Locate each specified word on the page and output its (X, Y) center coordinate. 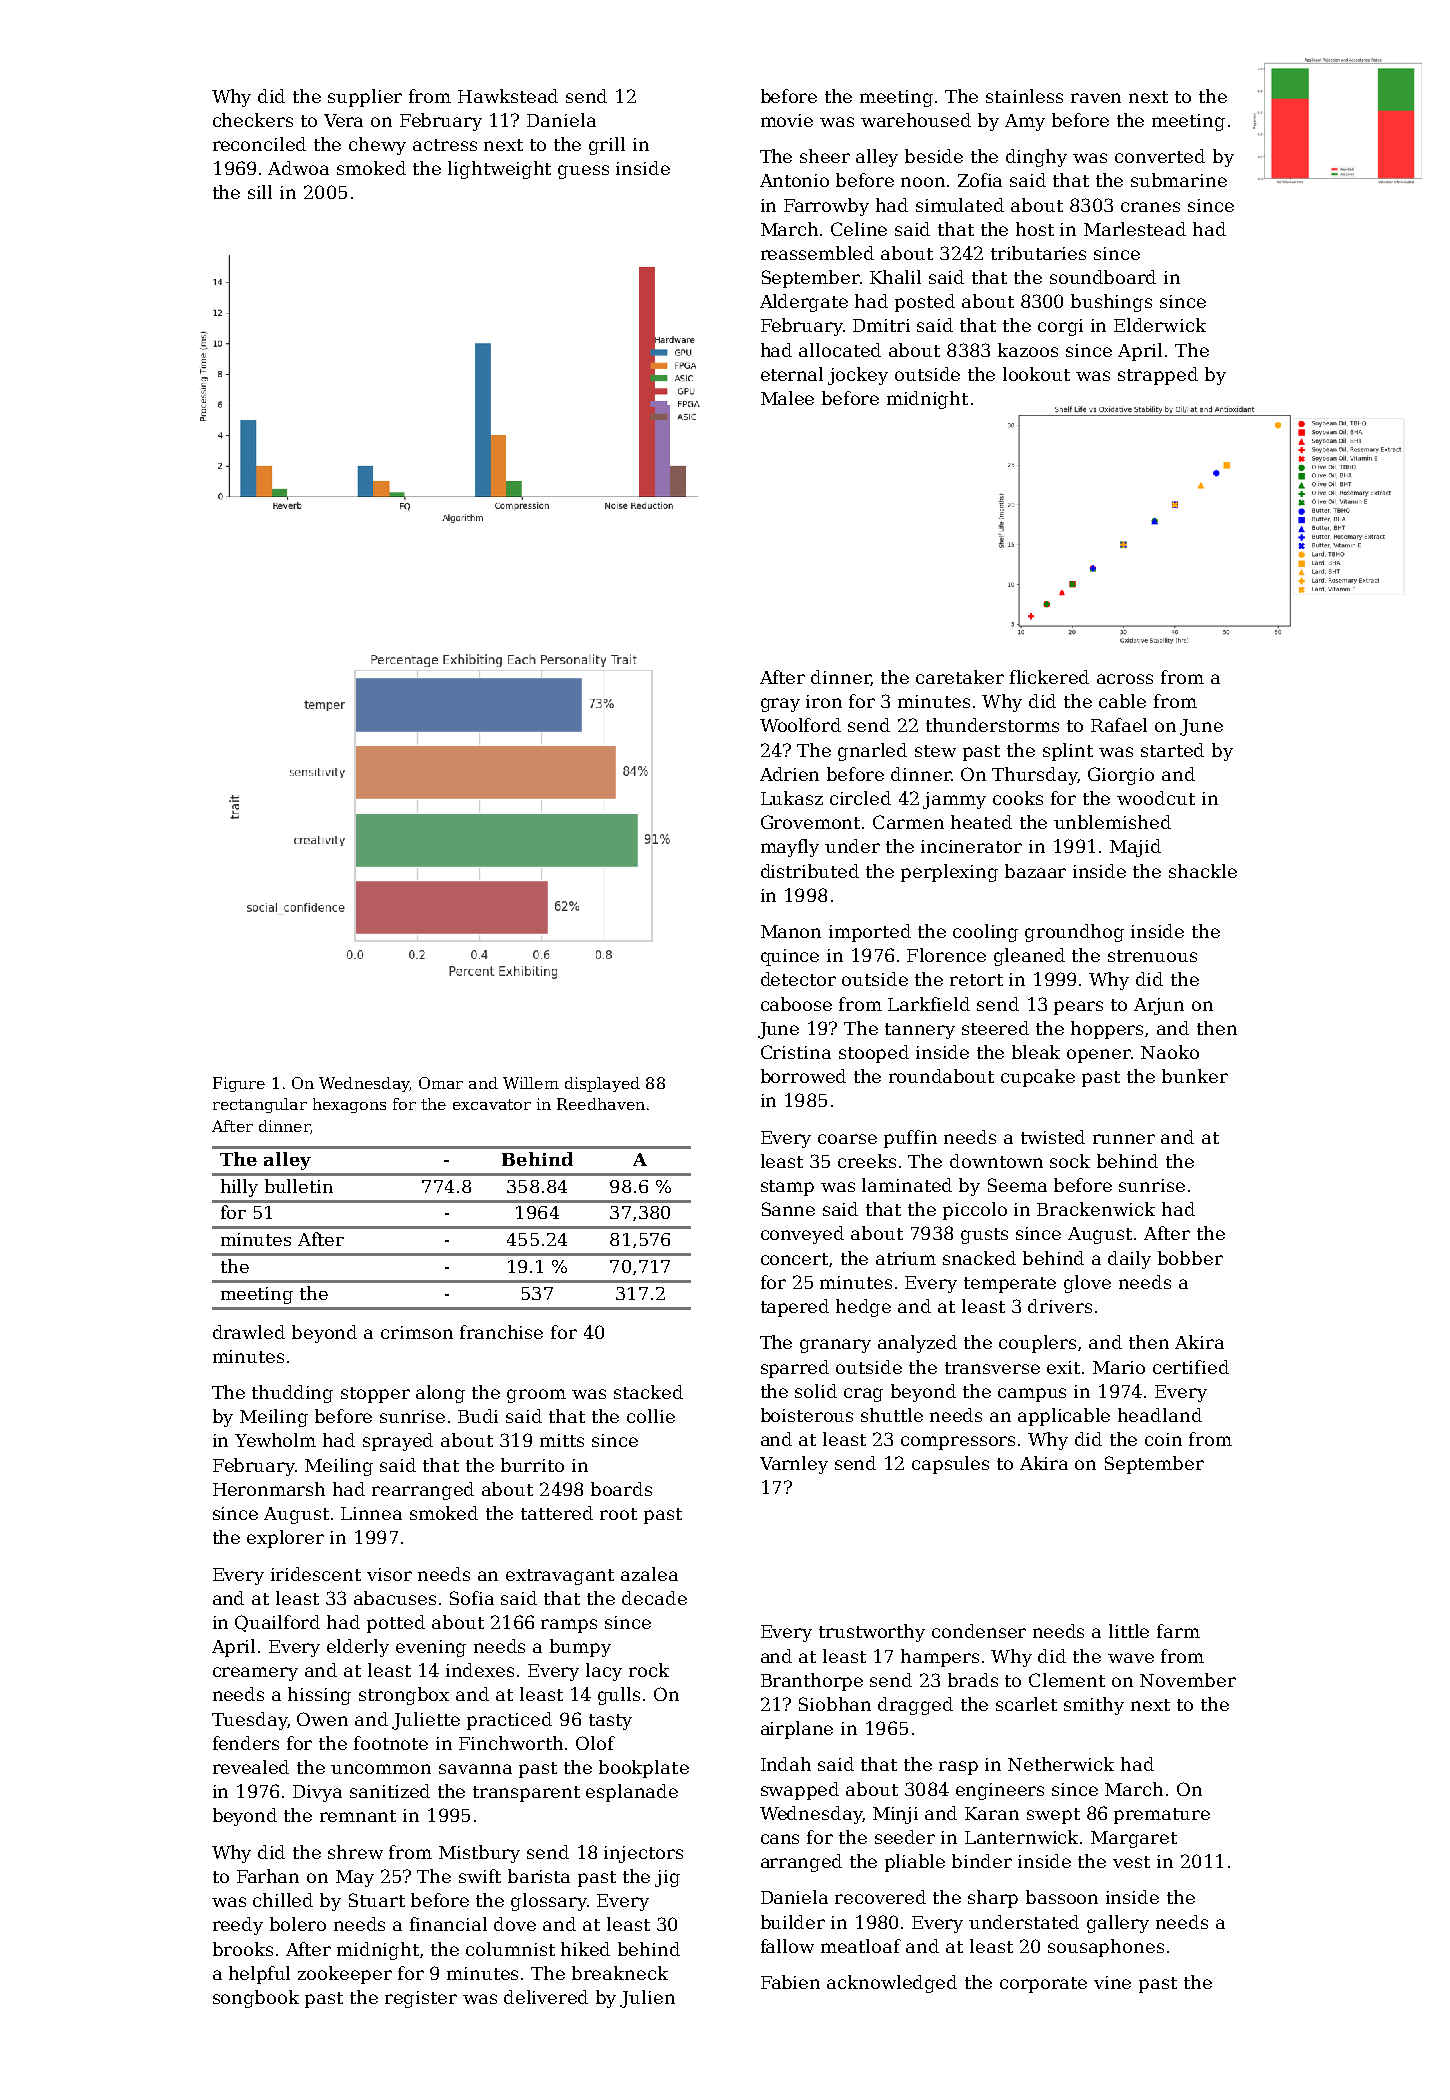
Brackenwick (1096, 1209)
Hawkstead (508, 96)
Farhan (268, 1876)
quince (790, 957)
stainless (1024, 96)
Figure (239, 1084)
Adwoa (298, 168)
